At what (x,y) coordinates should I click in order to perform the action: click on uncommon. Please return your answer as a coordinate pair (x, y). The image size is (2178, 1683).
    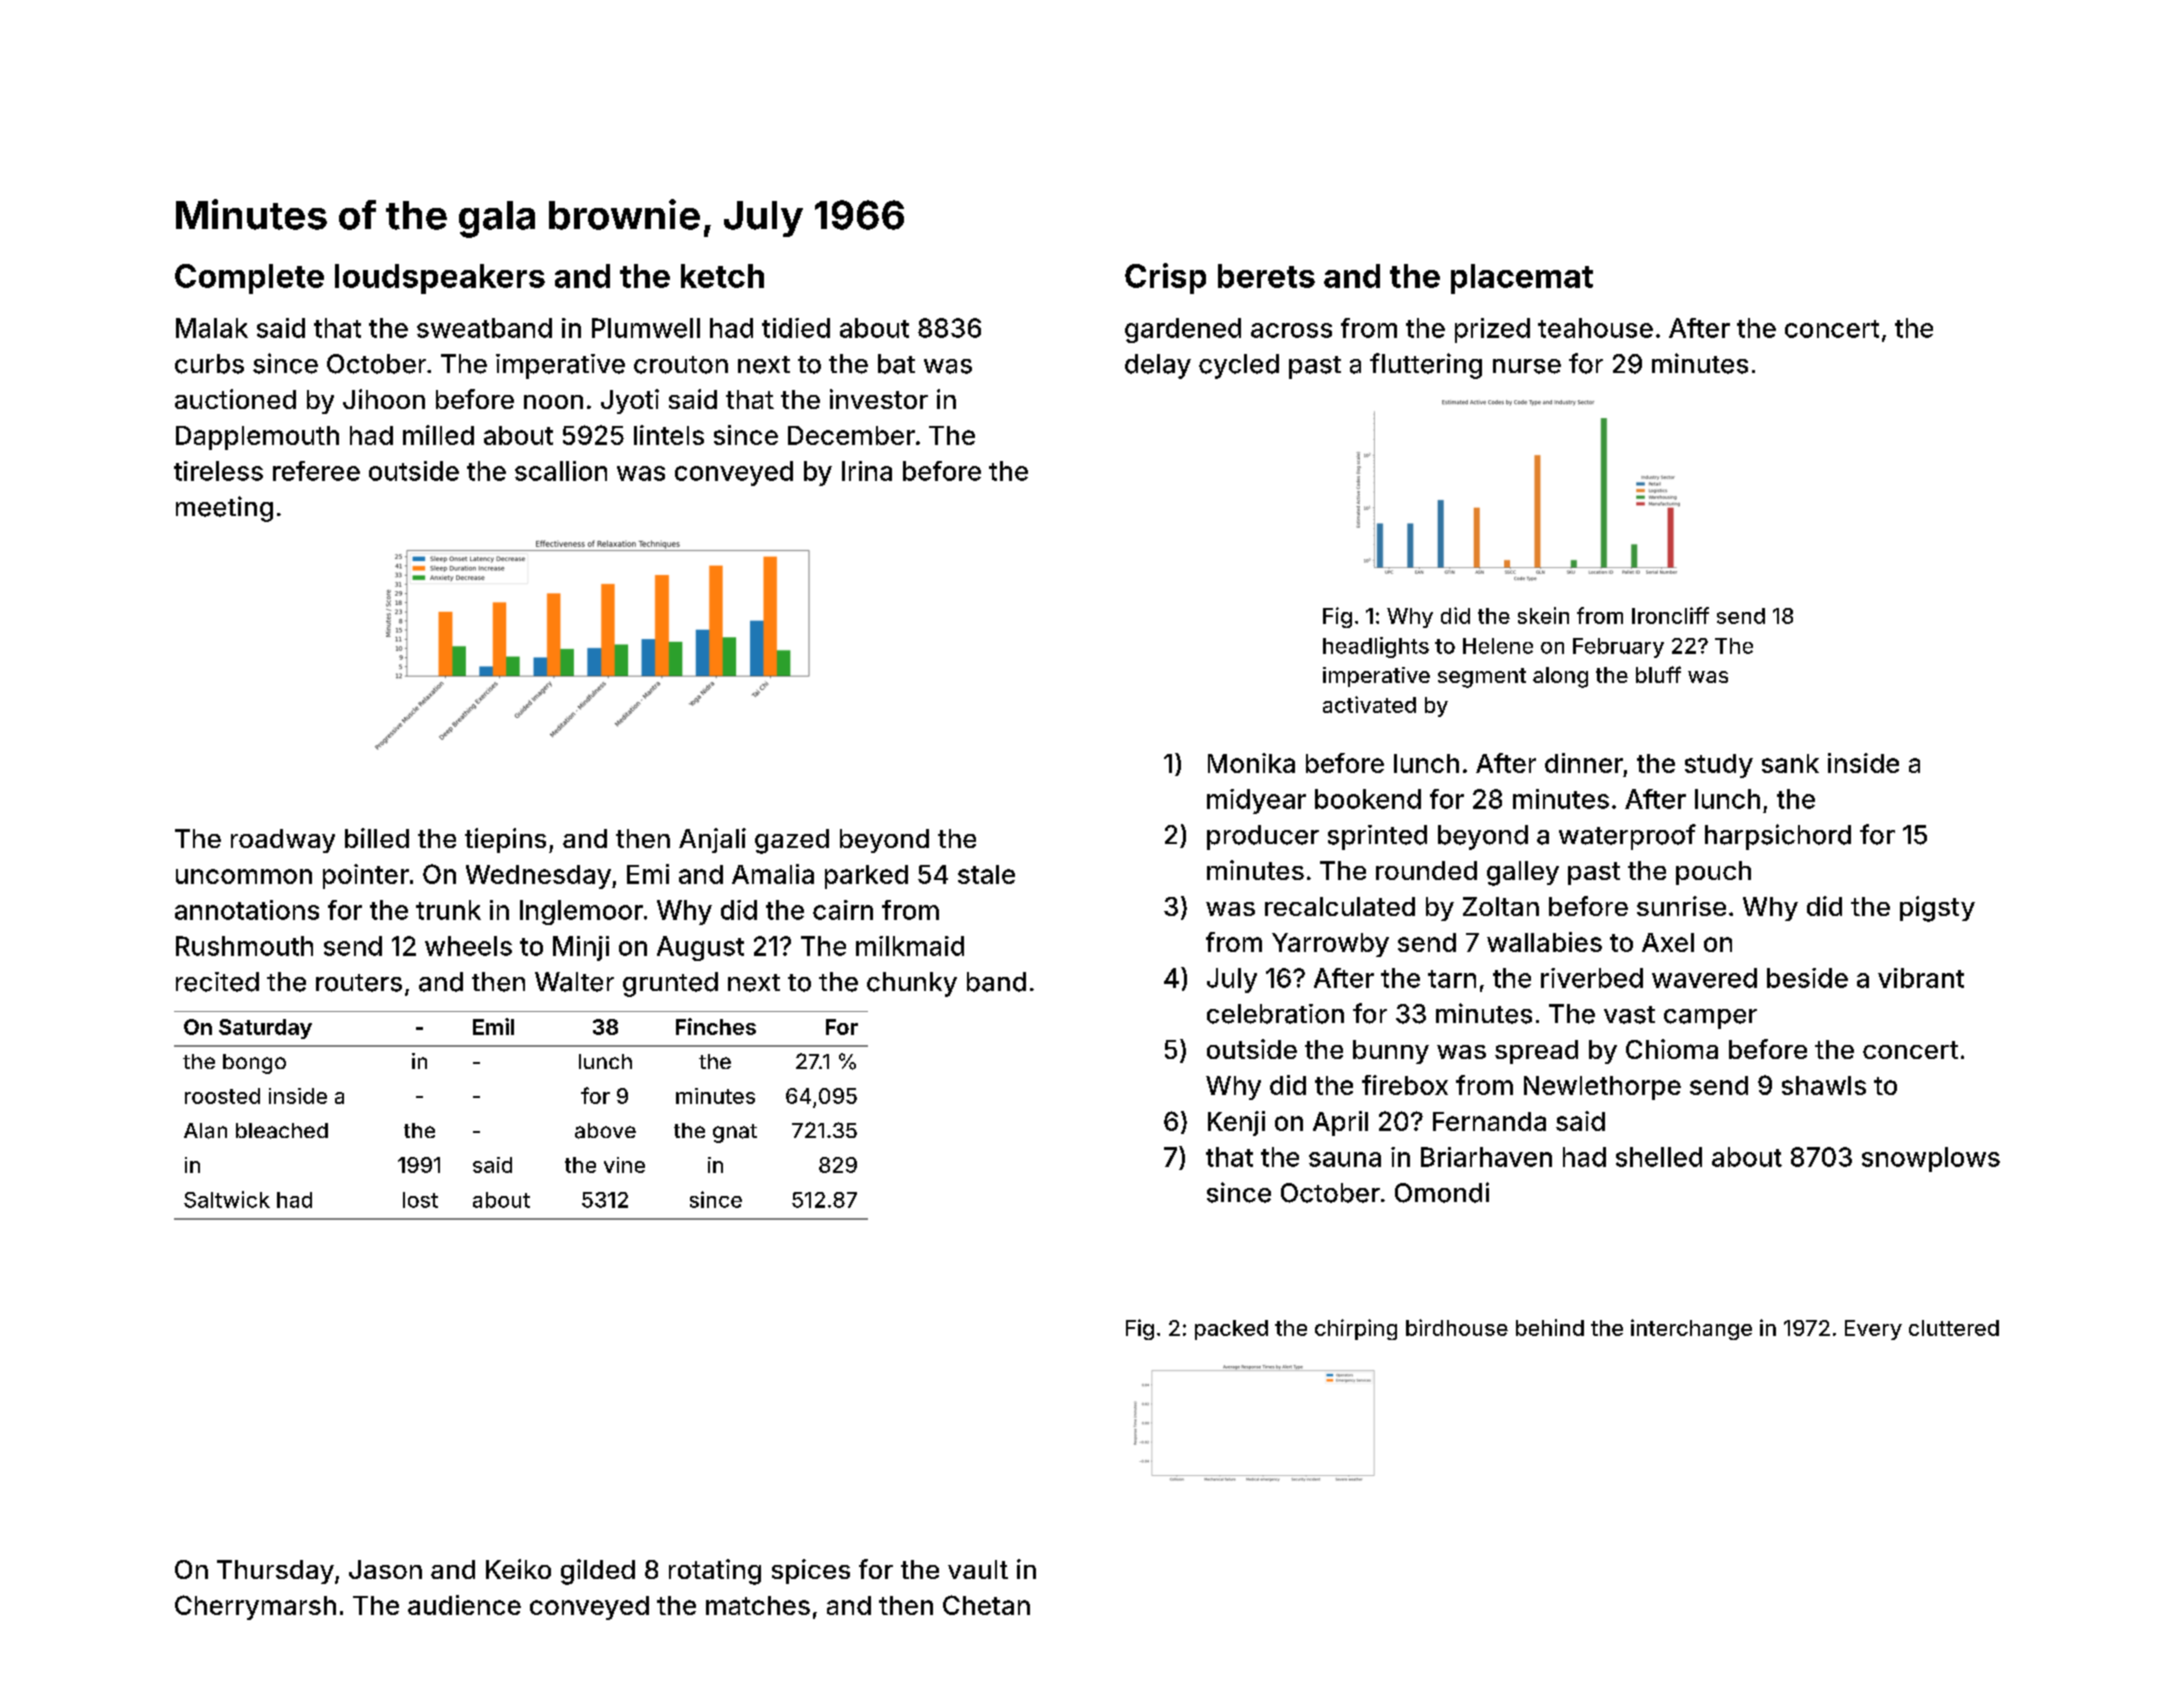
    Looking at the image, I should click on (244, 876).
